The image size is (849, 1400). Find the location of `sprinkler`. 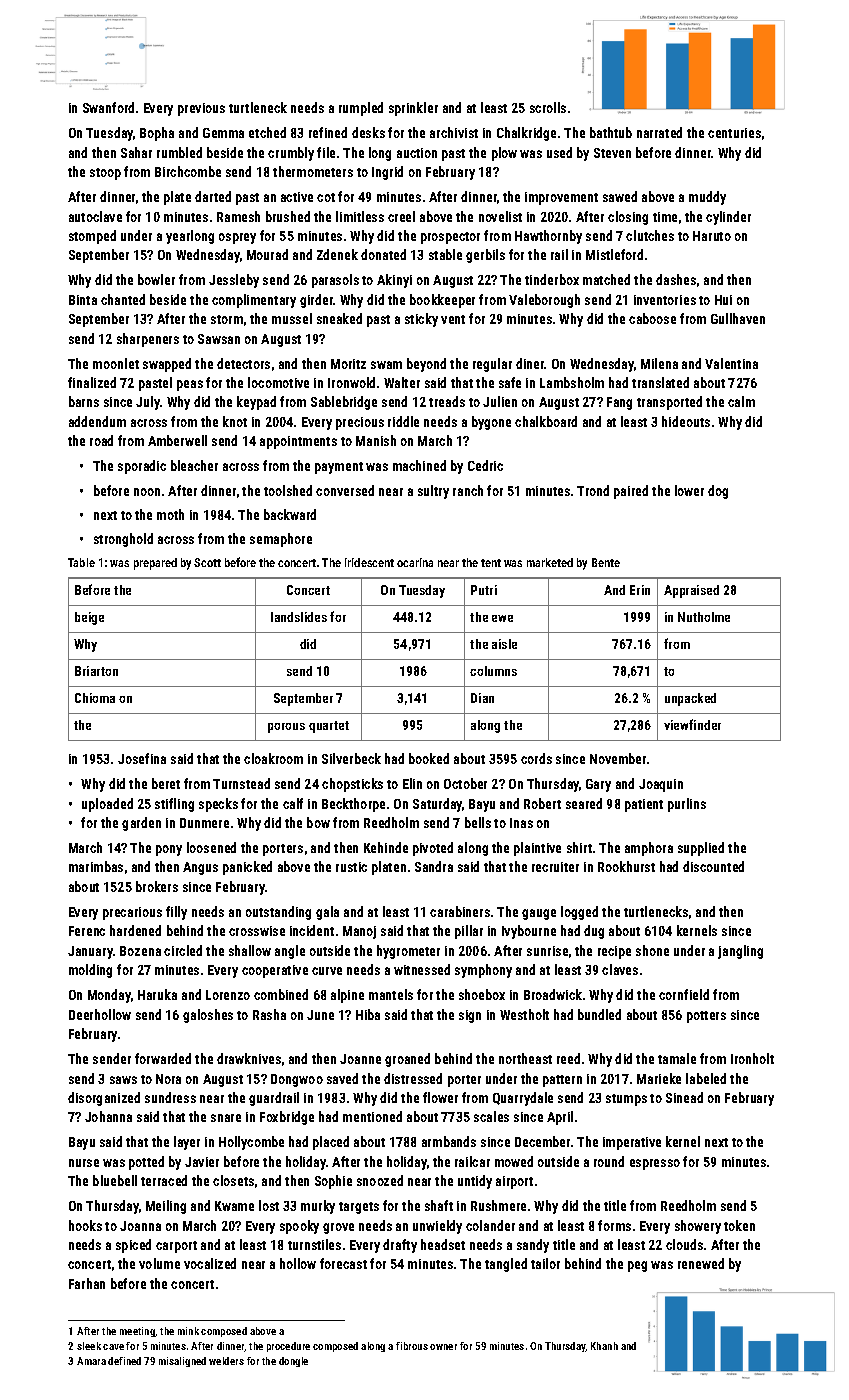

sprinkler is located at coordinates (413, 109).
